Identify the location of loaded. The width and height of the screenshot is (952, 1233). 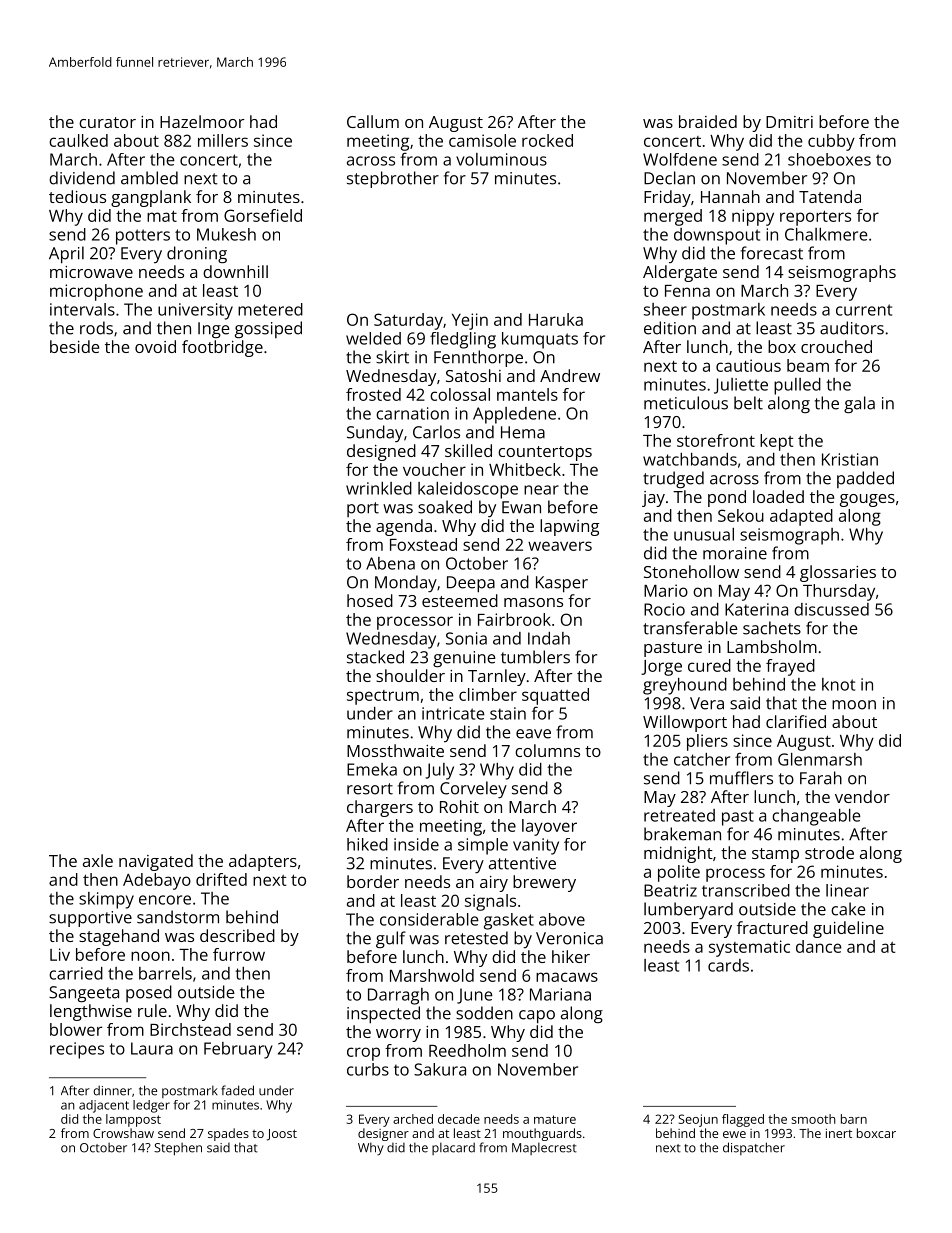
(778, 496).
